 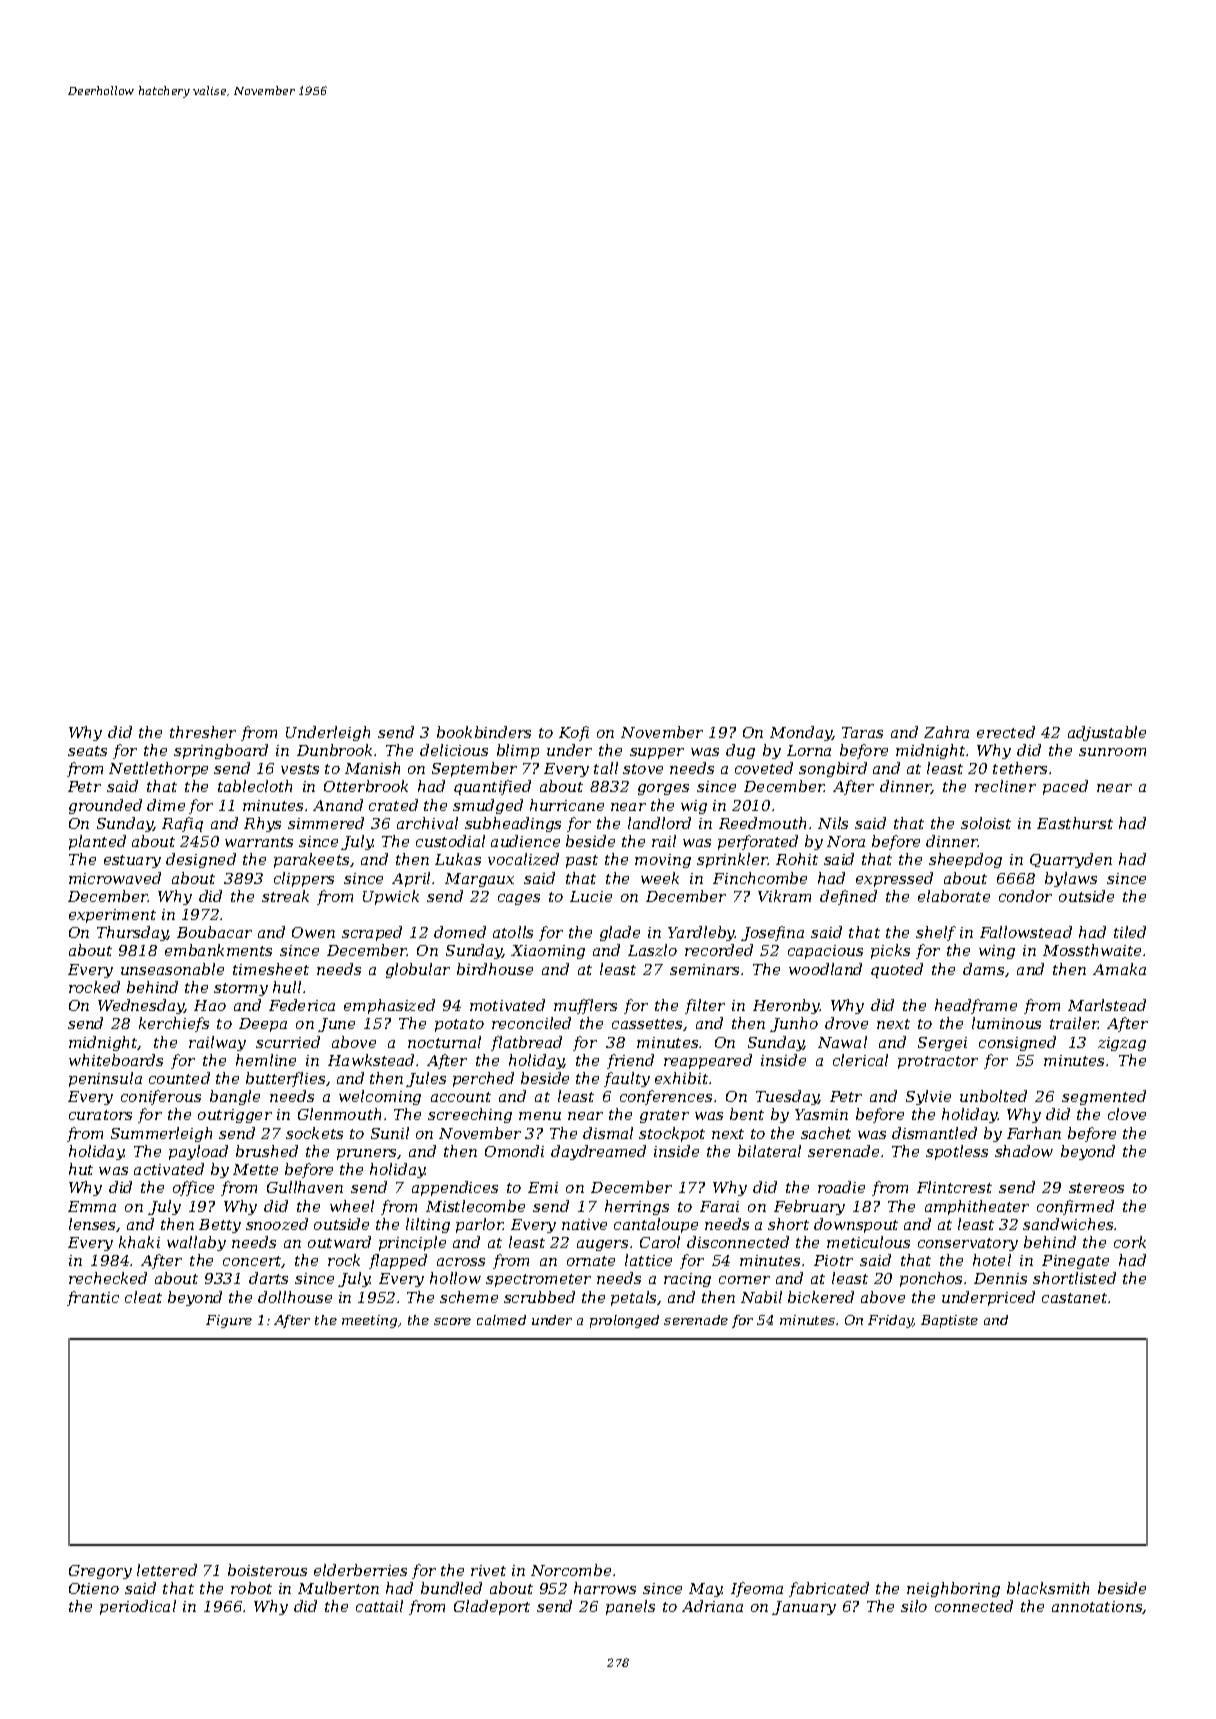 What do you see at coordinates (461, 1262) in the document?
I see `across` at bounding box center [461, 1262].
